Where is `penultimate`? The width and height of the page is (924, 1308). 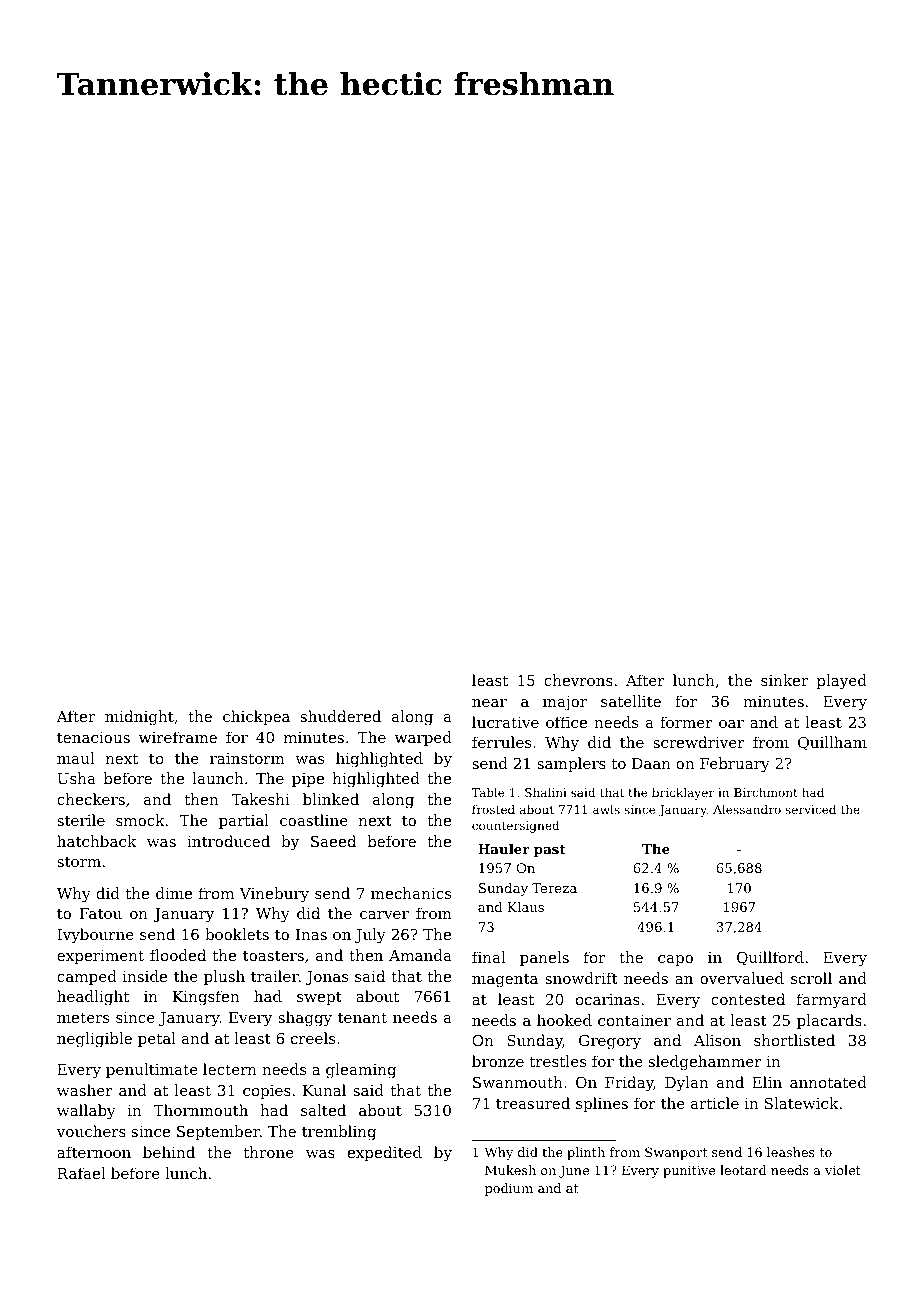 penultimate is located at coordinates (152, 1070).
